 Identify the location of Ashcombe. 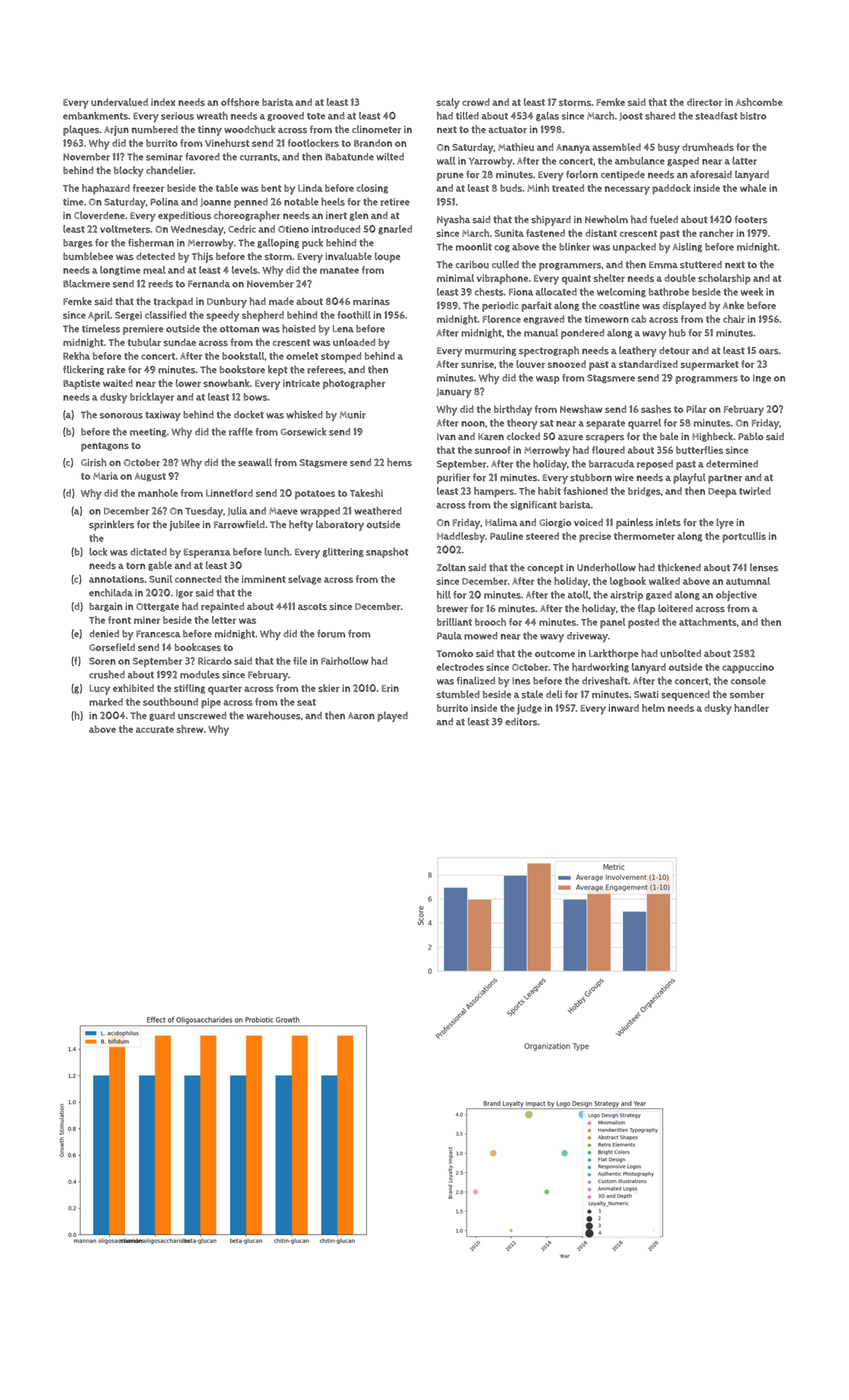
(759, 102).
